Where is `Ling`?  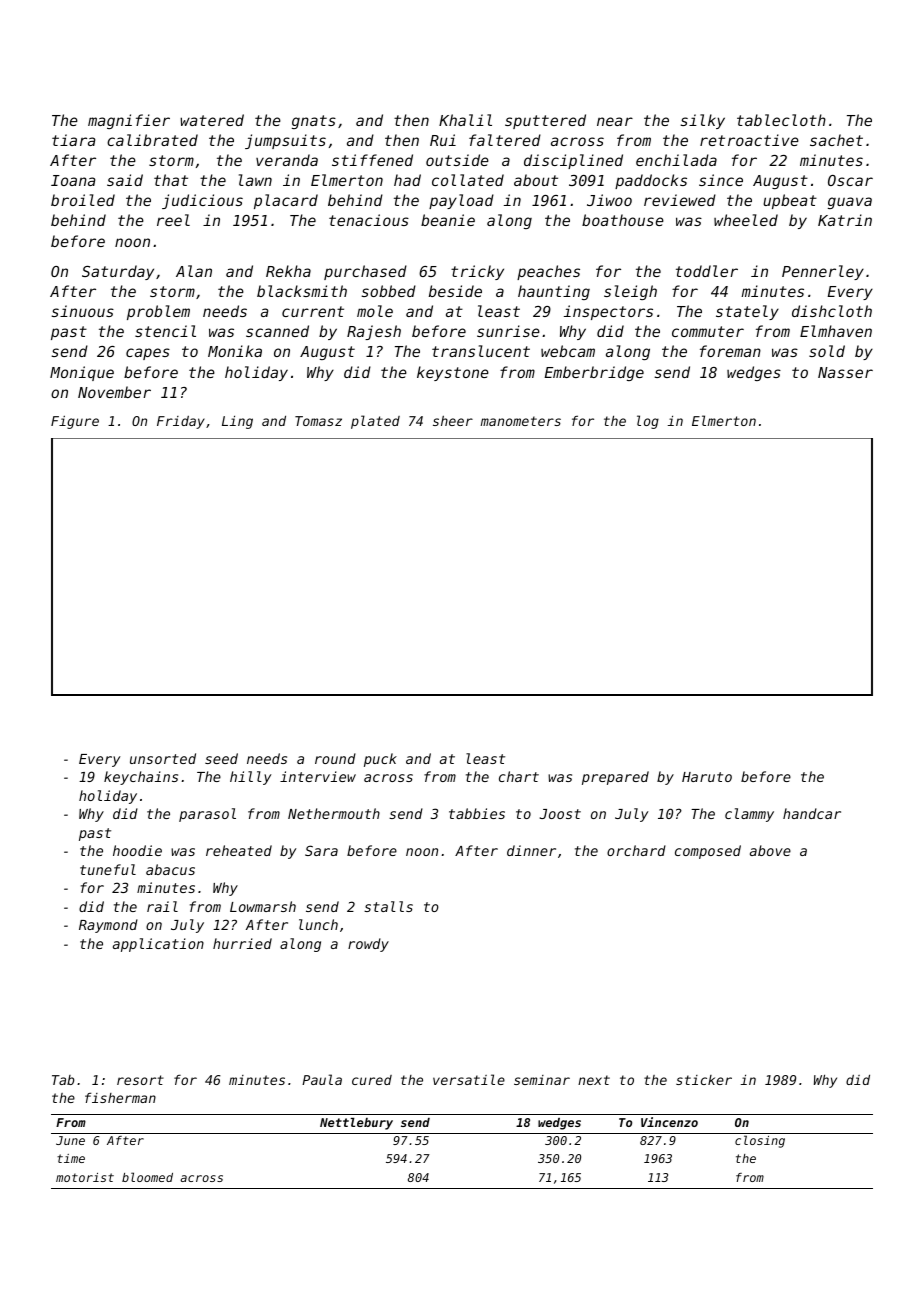 Ling is located at coordinates (237, 422).
